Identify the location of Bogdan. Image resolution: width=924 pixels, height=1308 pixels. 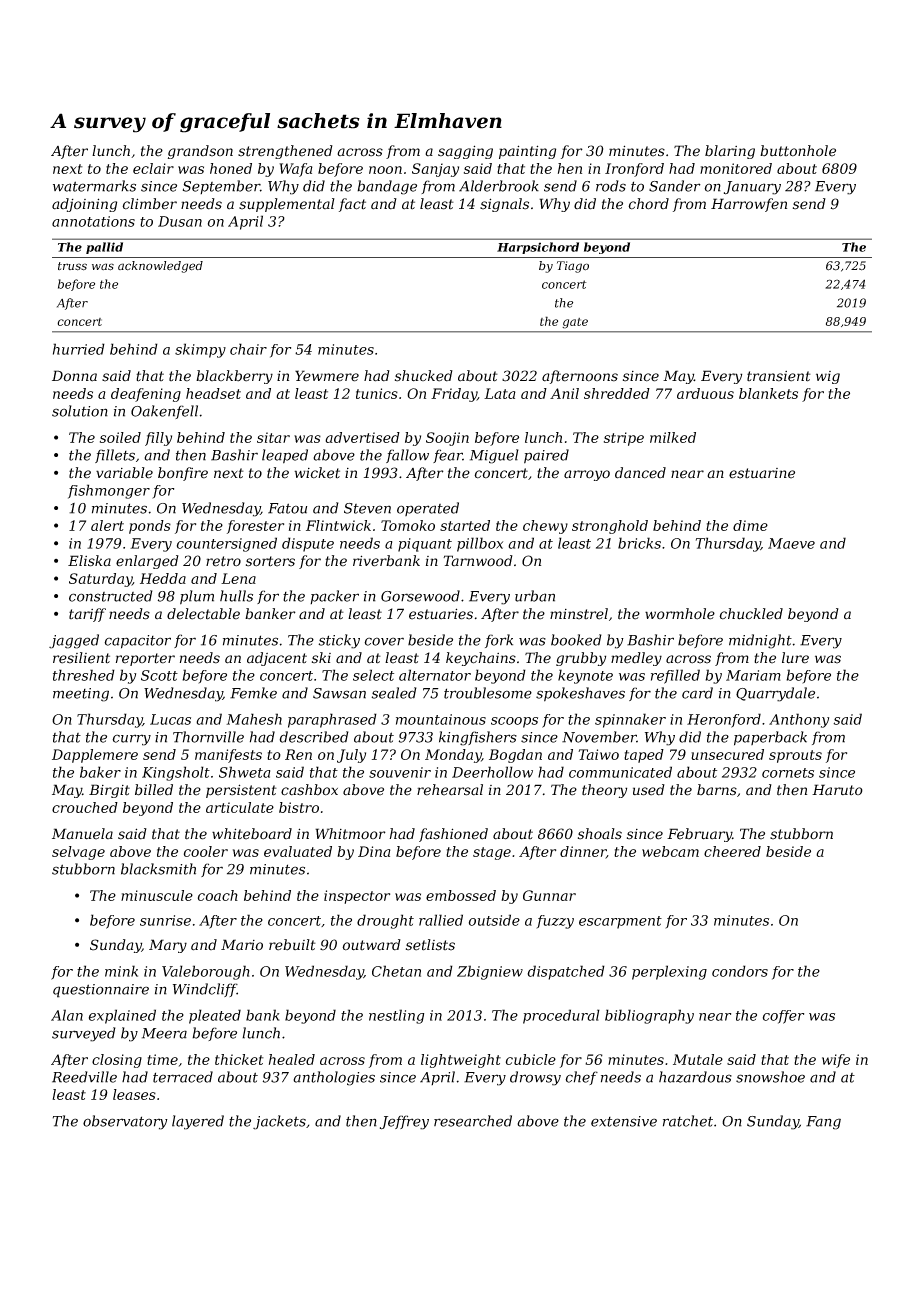
(515, 756).
